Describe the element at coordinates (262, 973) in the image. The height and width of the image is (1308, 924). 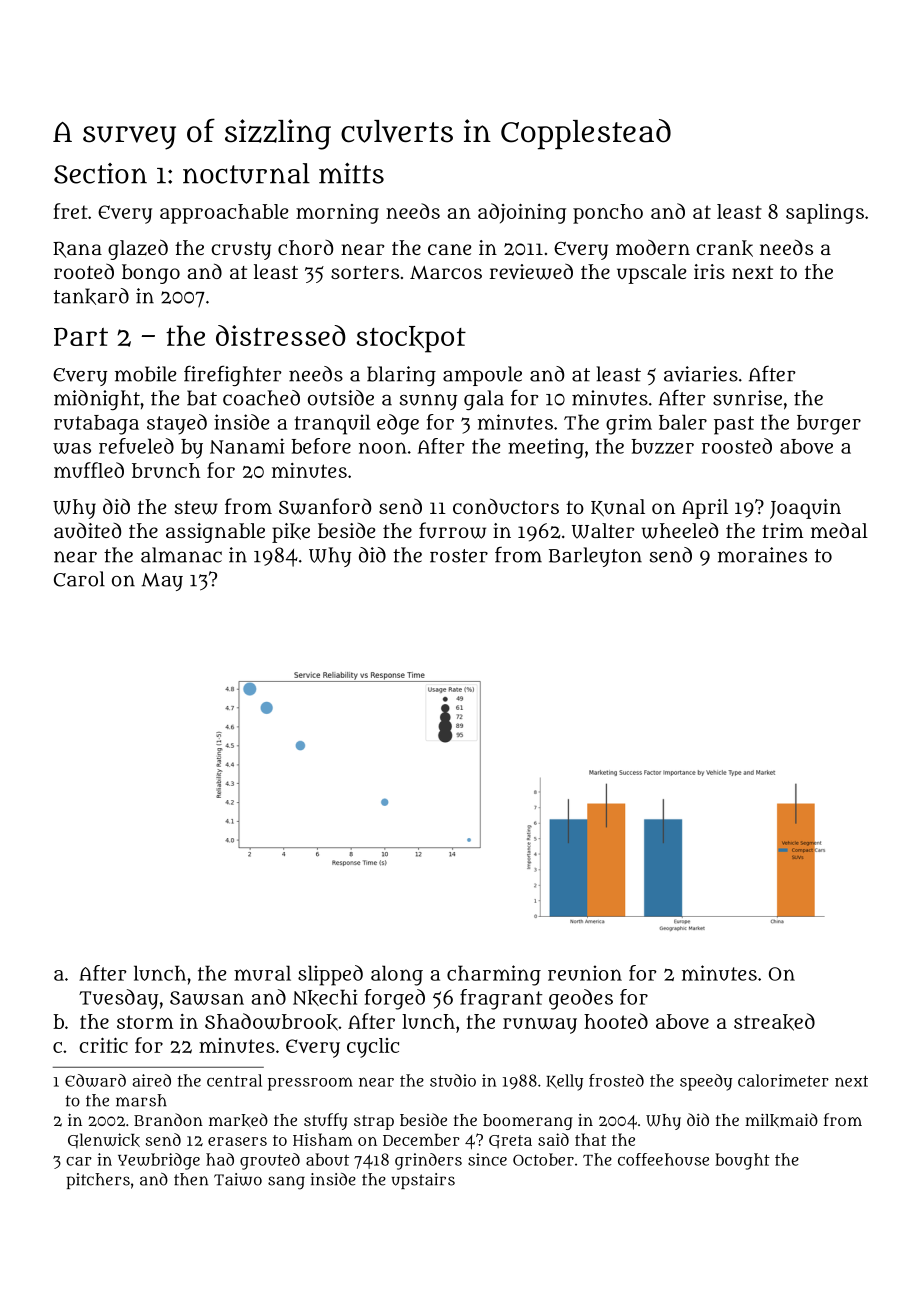
I see `mural` at that location.
